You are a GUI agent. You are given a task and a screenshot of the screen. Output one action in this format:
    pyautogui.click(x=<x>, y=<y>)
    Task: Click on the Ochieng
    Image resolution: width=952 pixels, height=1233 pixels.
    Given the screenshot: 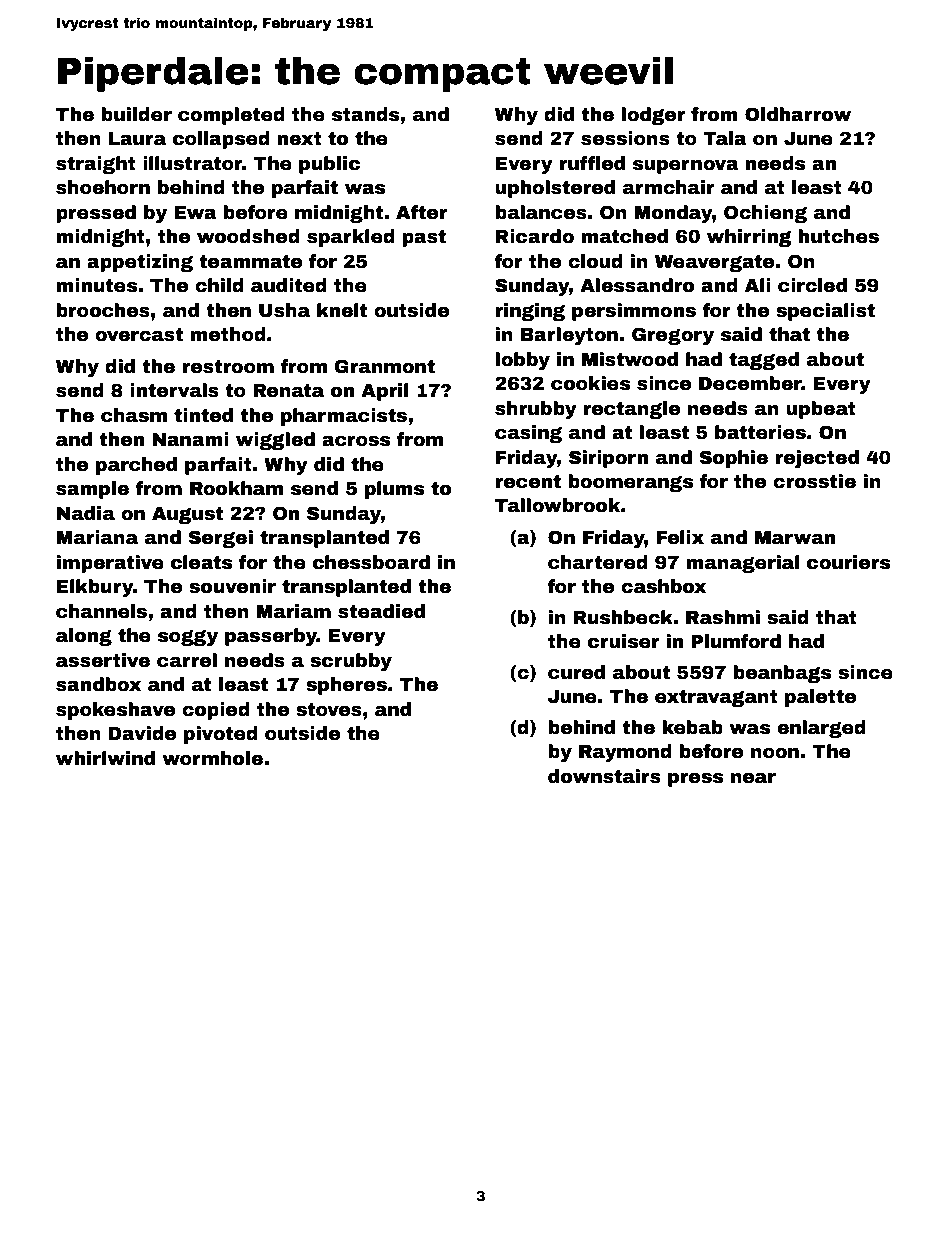 What is the action you would take?
    pyautogui.click(x=765, y=214)
